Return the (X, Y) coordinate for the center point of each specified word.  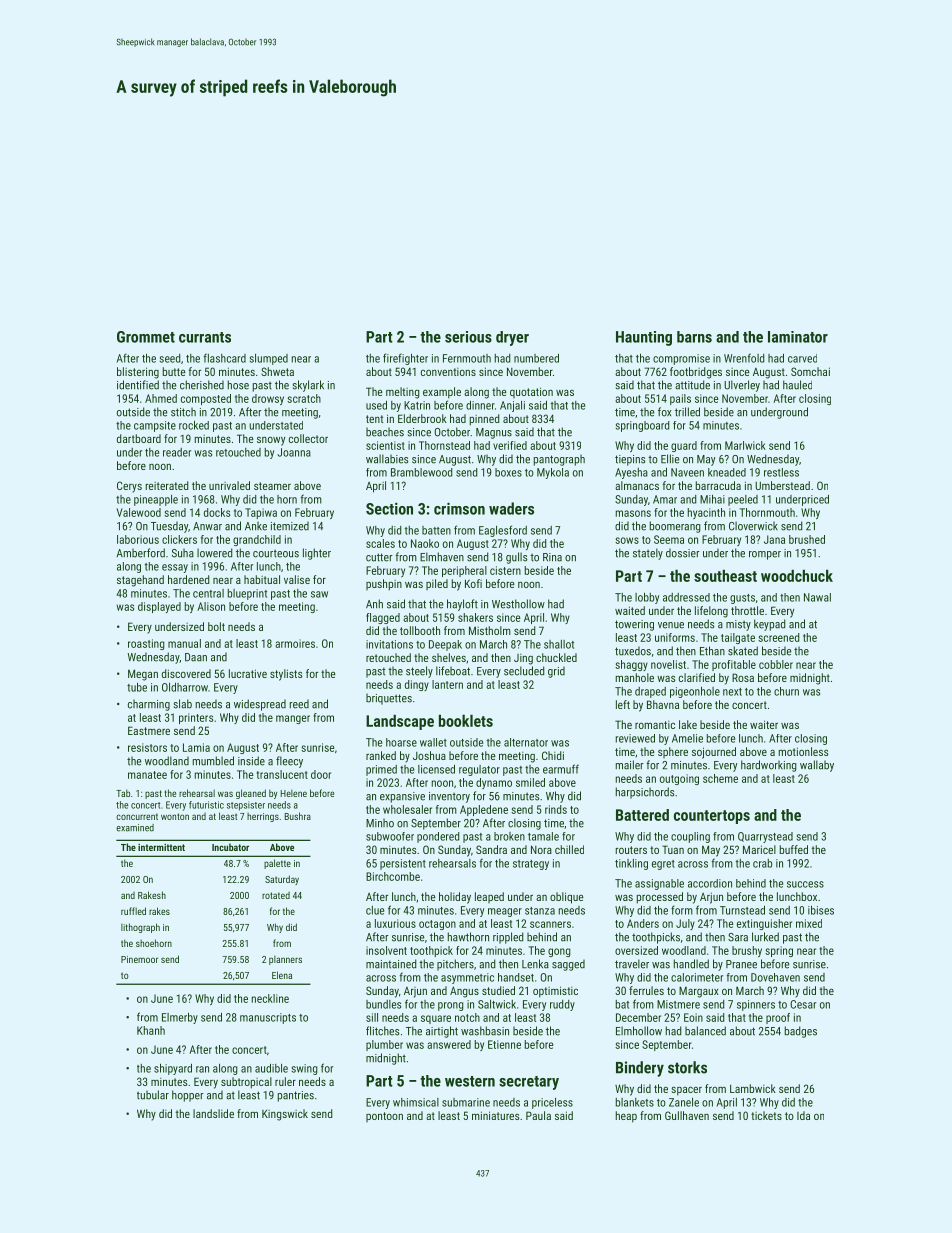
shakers (475, 617)
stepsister (246, 806)
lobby (647, 598)
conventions (448, 372)
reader (177, 452)
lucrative (248, 673)
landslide (213, 1113)
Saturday (282, 880)
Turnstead (742, 910)
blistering (138, 373)
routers (631, 850)
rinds (556, 809)
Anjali (512, 406)
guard (684, 446)
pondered (438, 837)
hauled (797, 385)
